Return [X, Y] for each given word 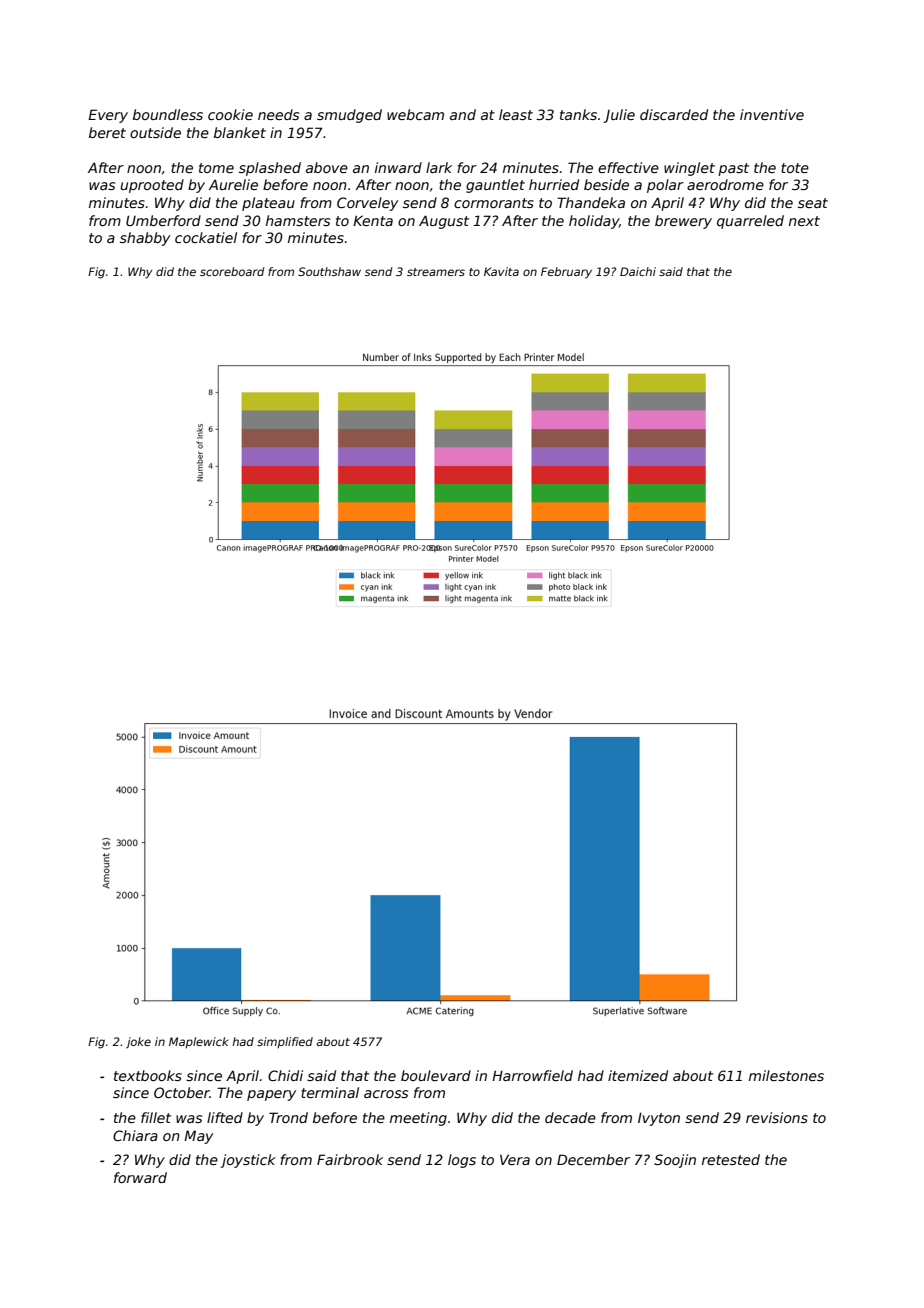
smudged [349, 116]
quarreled [750, 222]
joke [138, 1043]
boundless [168, 114]
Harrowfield [532, 1075]
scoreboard [232, 271]
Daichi [638, 271]
